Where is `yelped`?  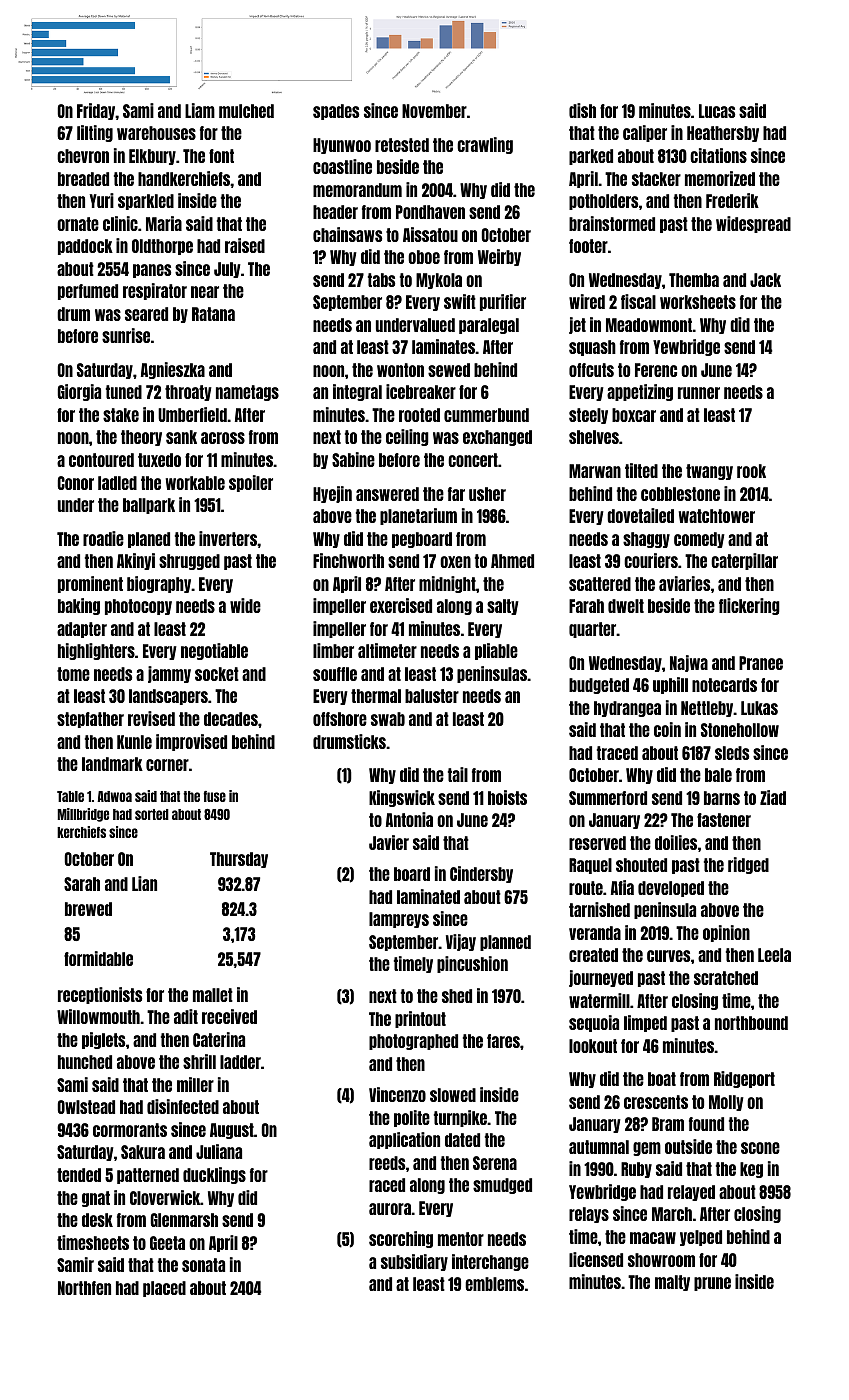 yelped is located at coordinates (701, 1238).
